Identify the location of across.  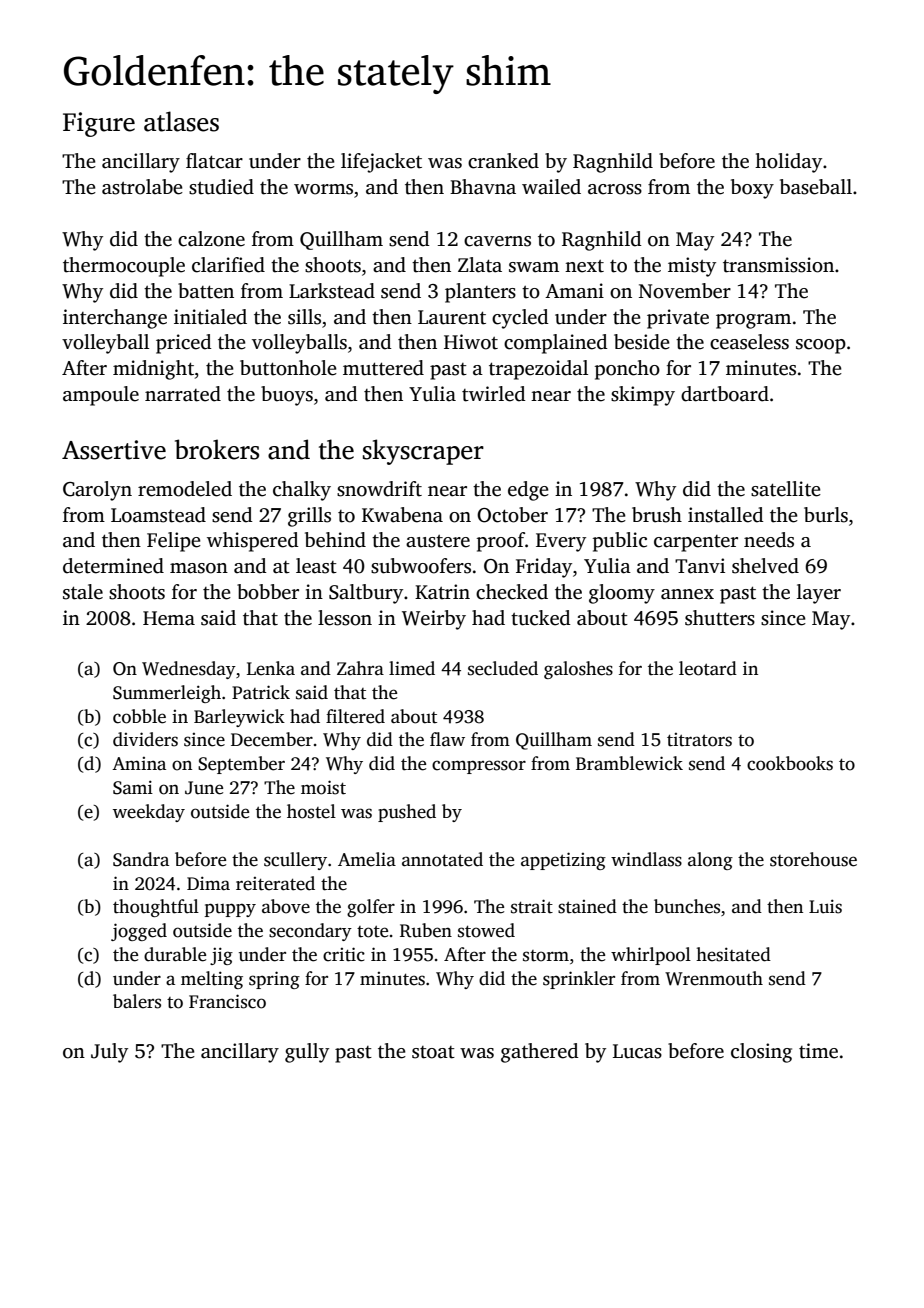
(615, 189).
